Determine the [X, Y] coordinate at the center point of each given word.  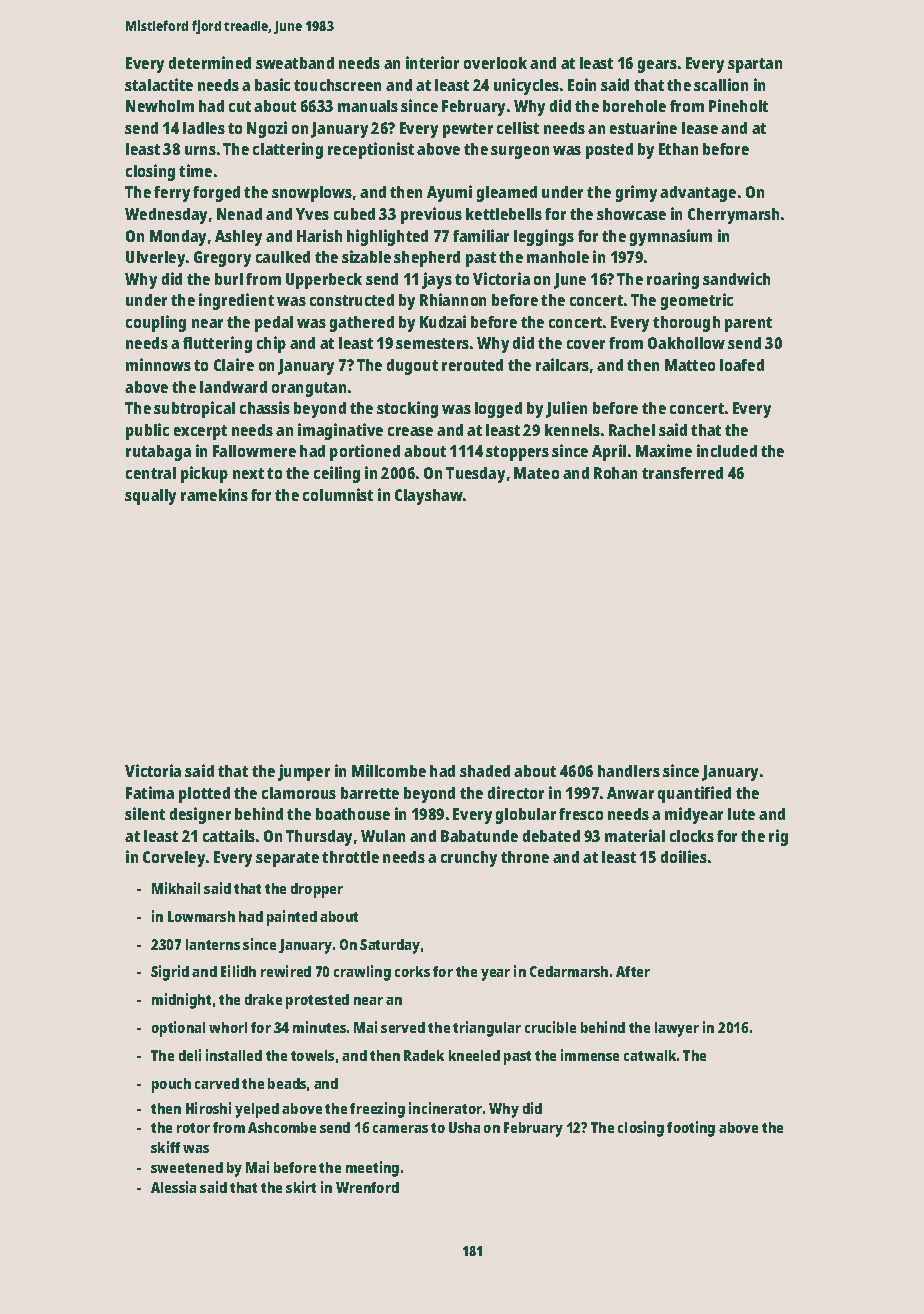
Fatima [150, 792]
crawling [362, 973]
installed [234, 1055]
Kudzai [443, 321]
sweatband [295, 63]
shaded [485, 771]
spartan [755, 65]
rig [778, 837]
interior [432, 62]
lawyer [677, 1029]
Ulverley [155, 259]
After [633, 971]
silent [145, 813]
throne [525, 857]
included [727, 450]
